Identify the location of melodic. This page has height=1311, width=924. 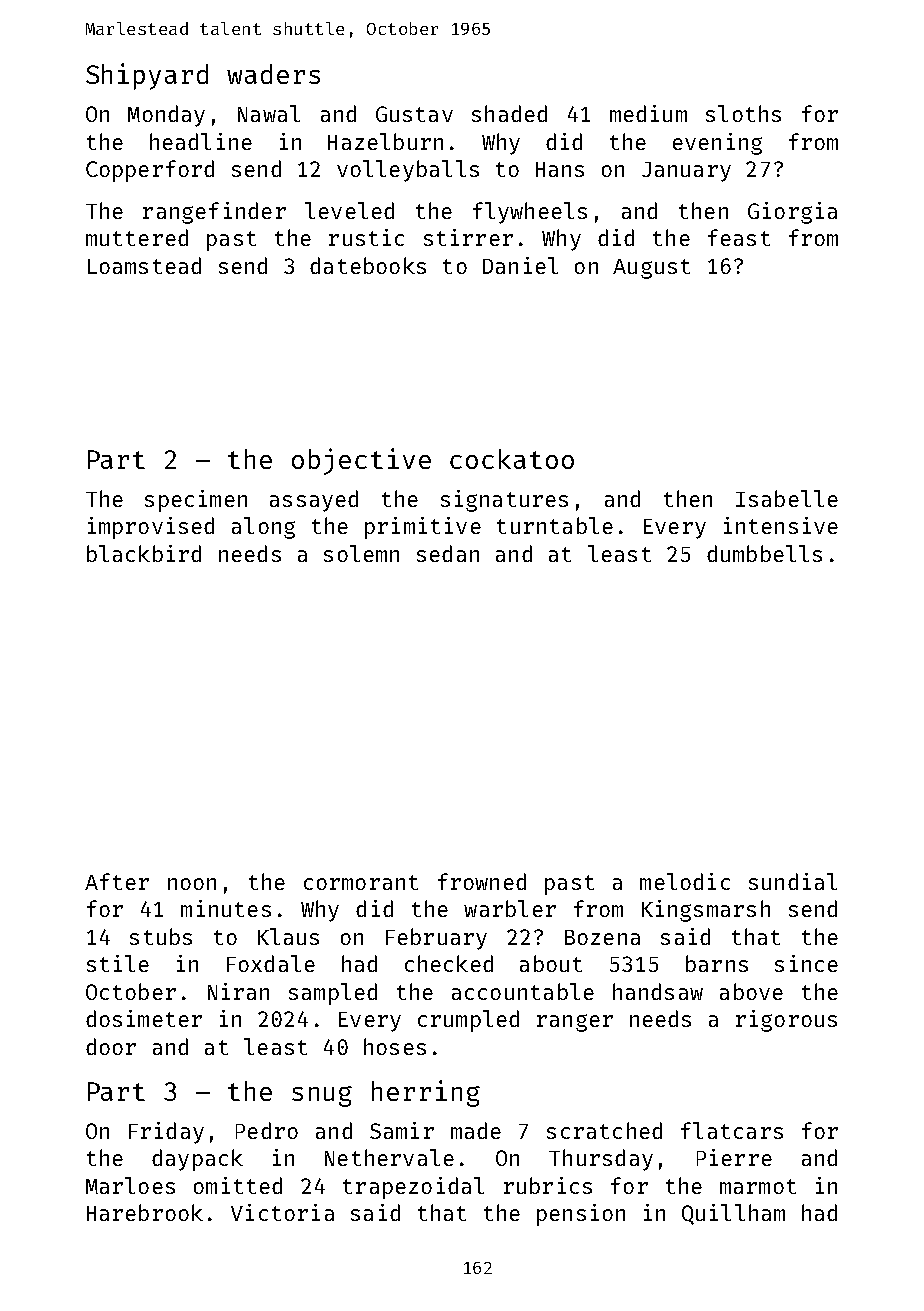
(685, 881).
